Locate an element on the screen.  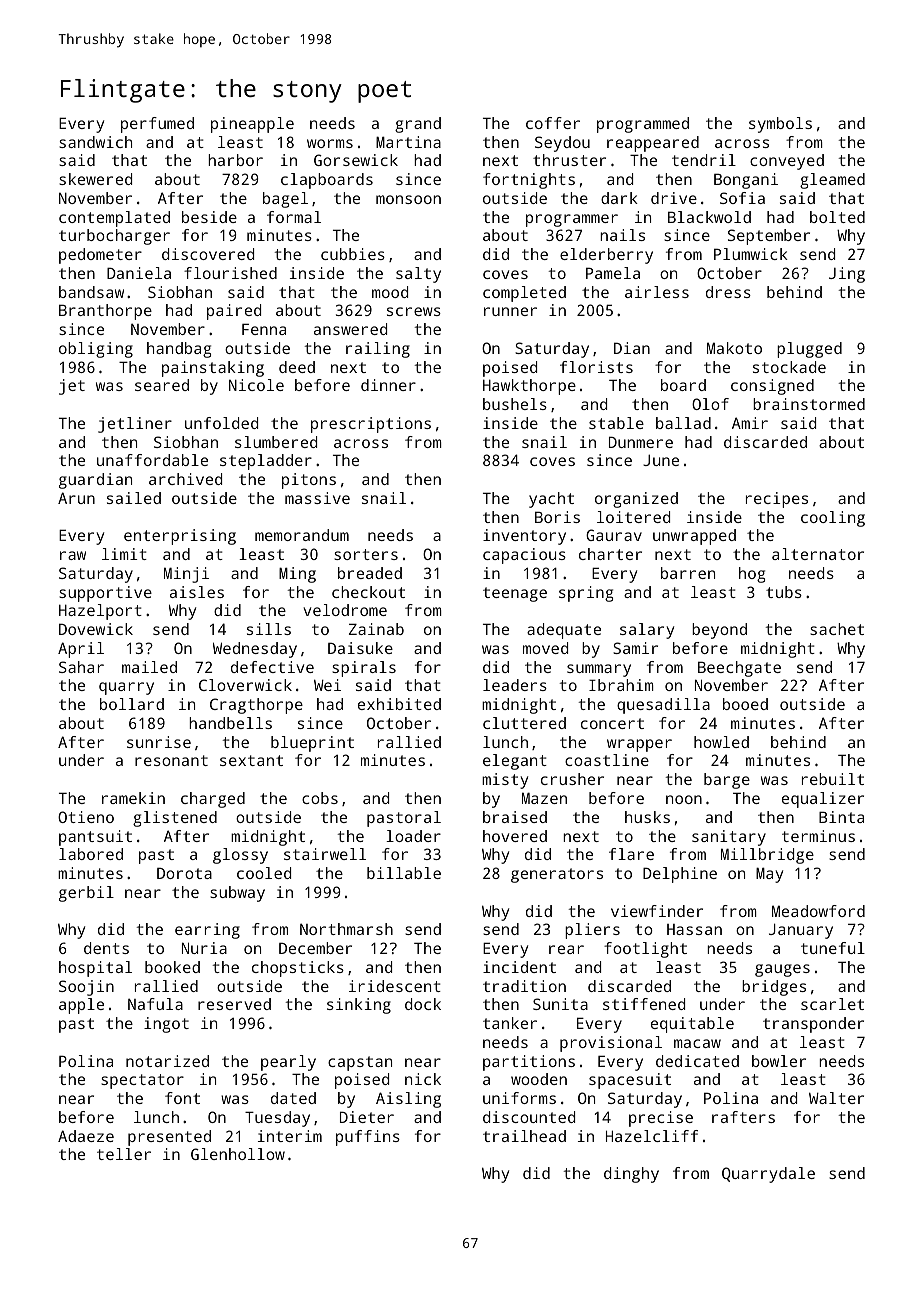
Hazelcliff is located at coordinates (652, 1136).
